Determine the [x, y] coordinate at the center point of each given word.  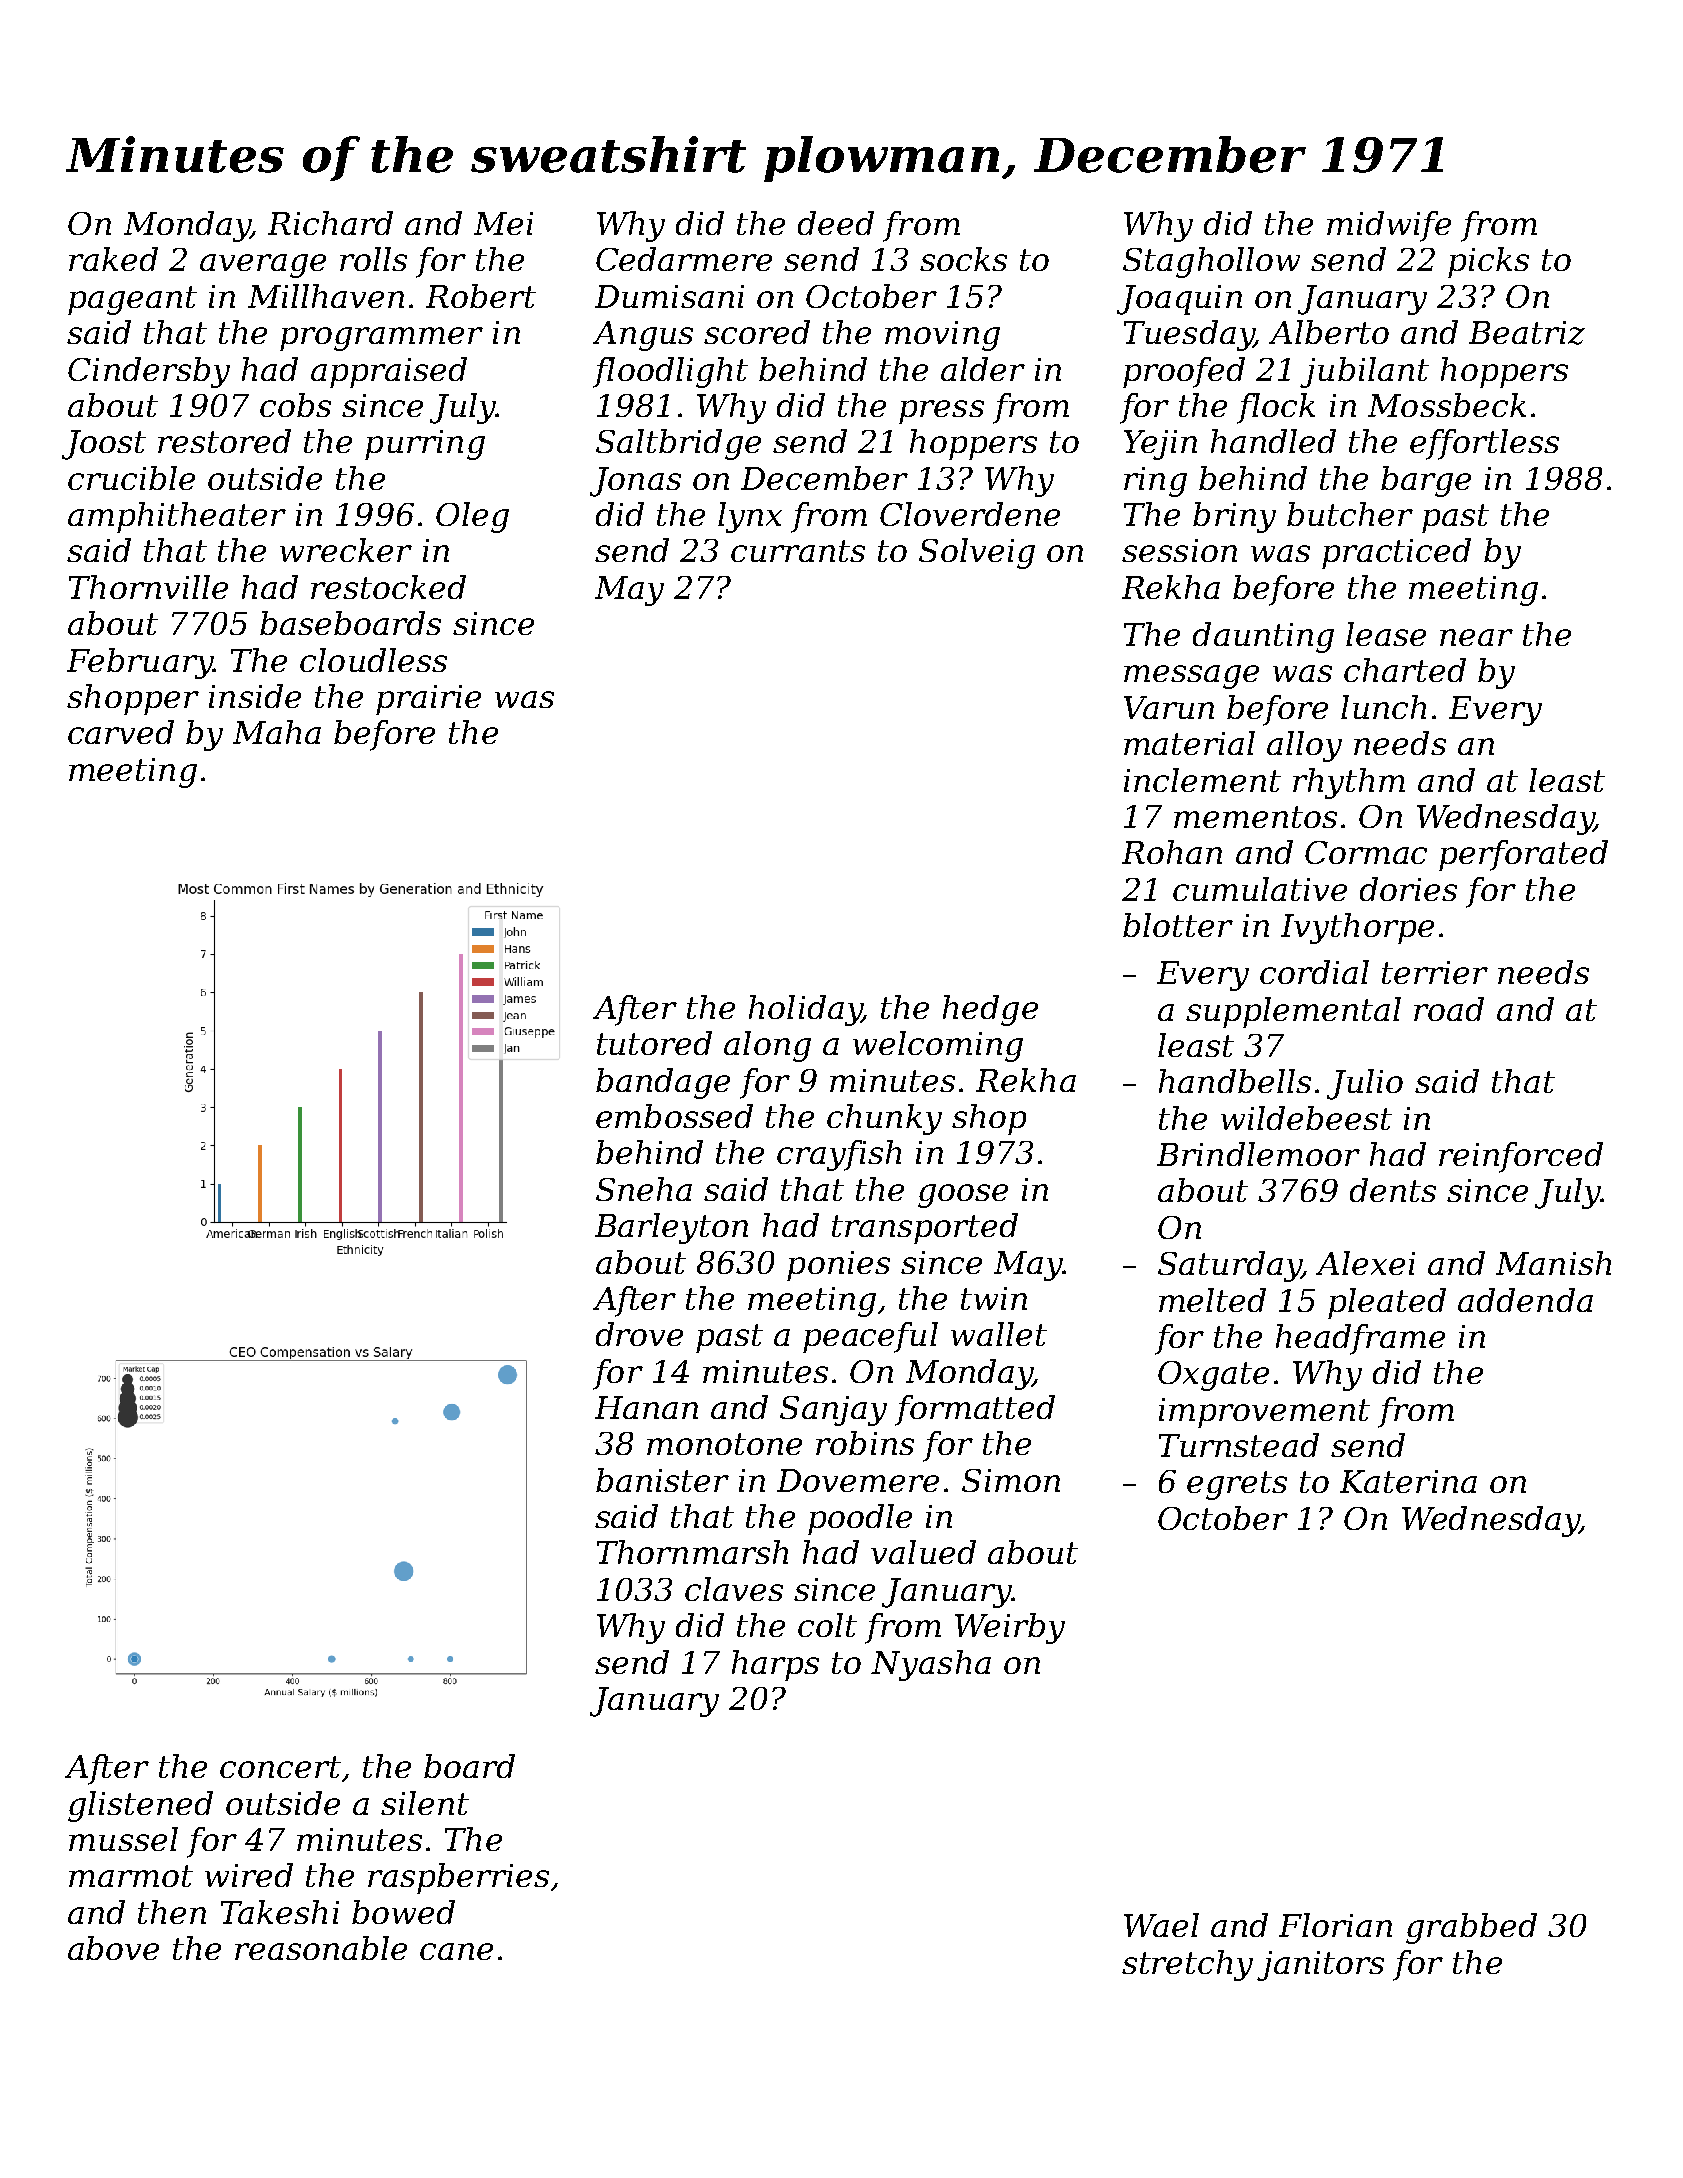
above [113, 1948]
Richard [330, 223]
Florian [1335, 1925]
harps [775, 1665]
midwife [1389, 226]
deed [836, 223]
